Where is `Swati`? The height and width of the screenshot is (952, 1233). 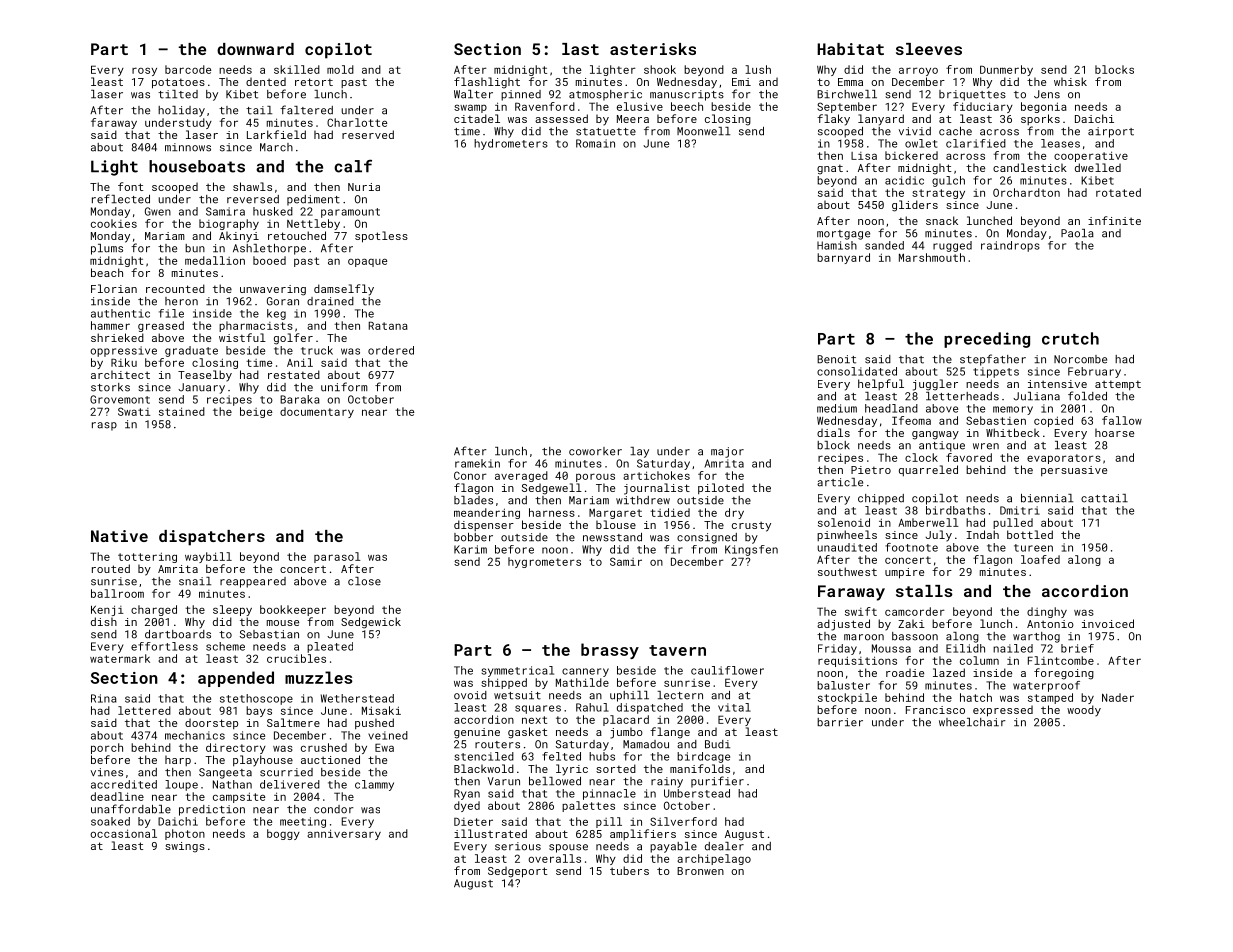 Swati is located at coordinates (134, 411).
